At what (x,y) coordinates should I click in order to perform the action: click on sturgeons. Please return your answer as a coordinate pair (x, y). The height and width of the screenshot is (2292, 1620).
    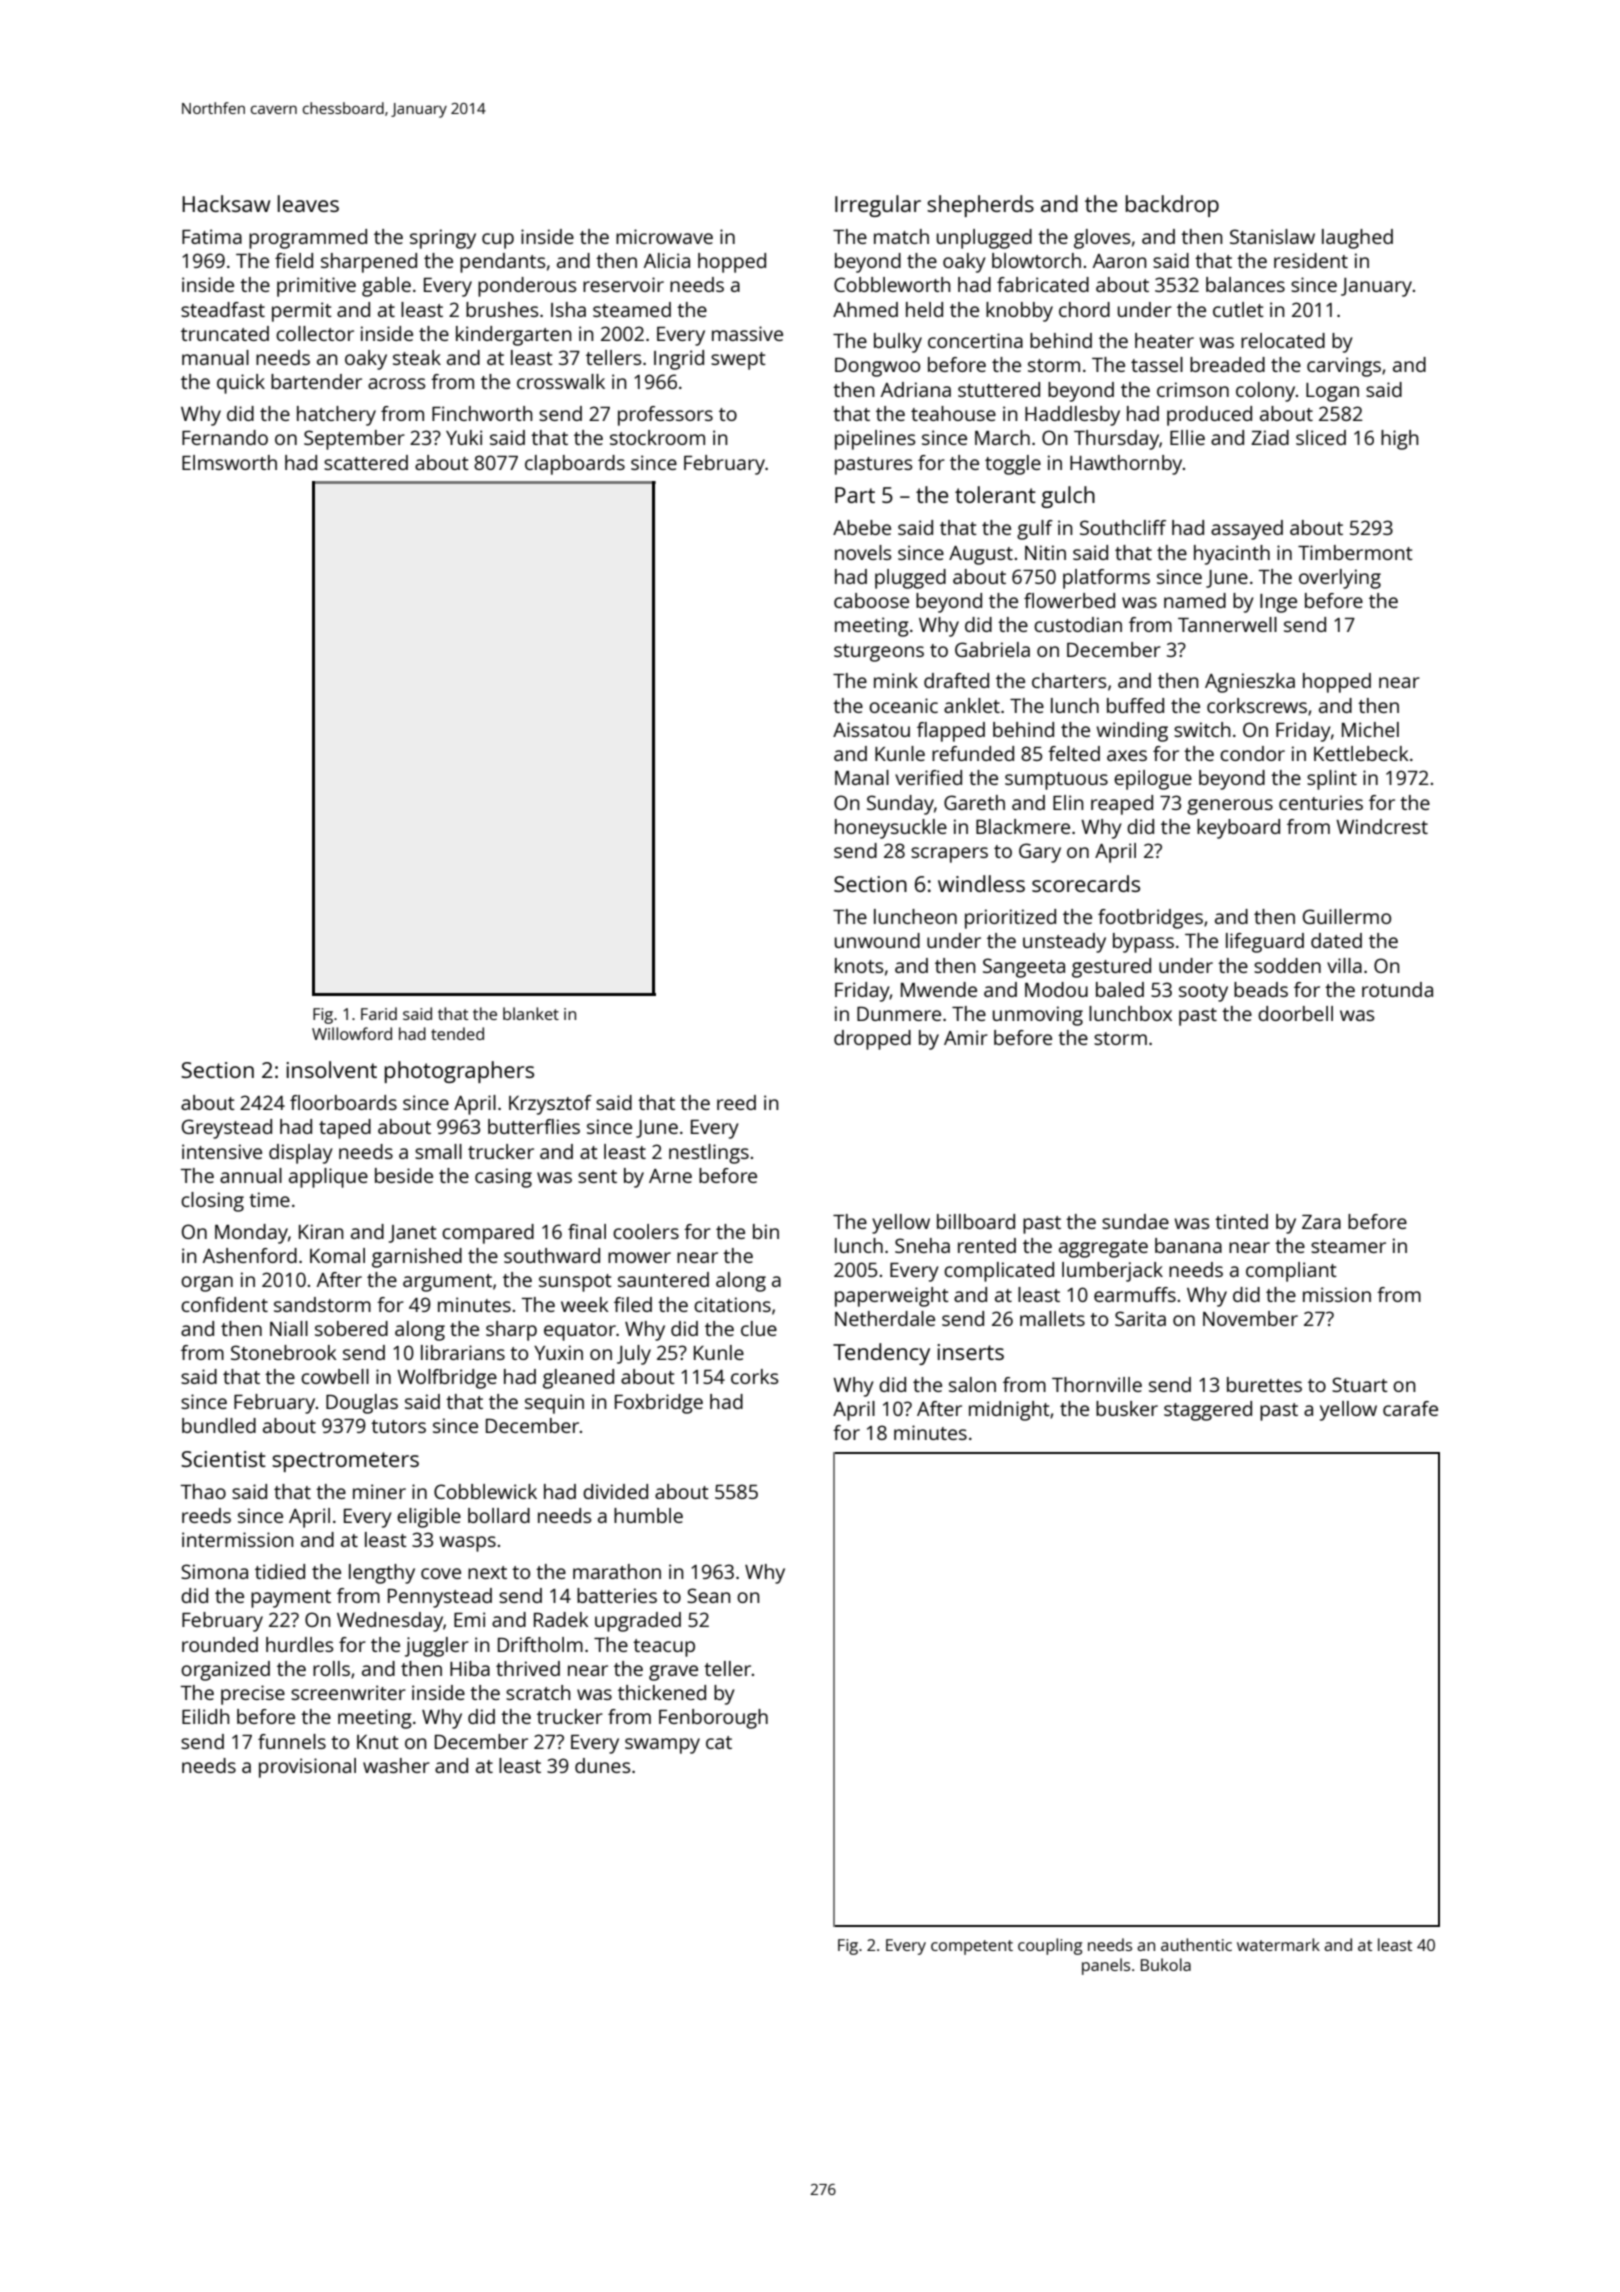
    Looking at the image, I should click on (879, 653).
